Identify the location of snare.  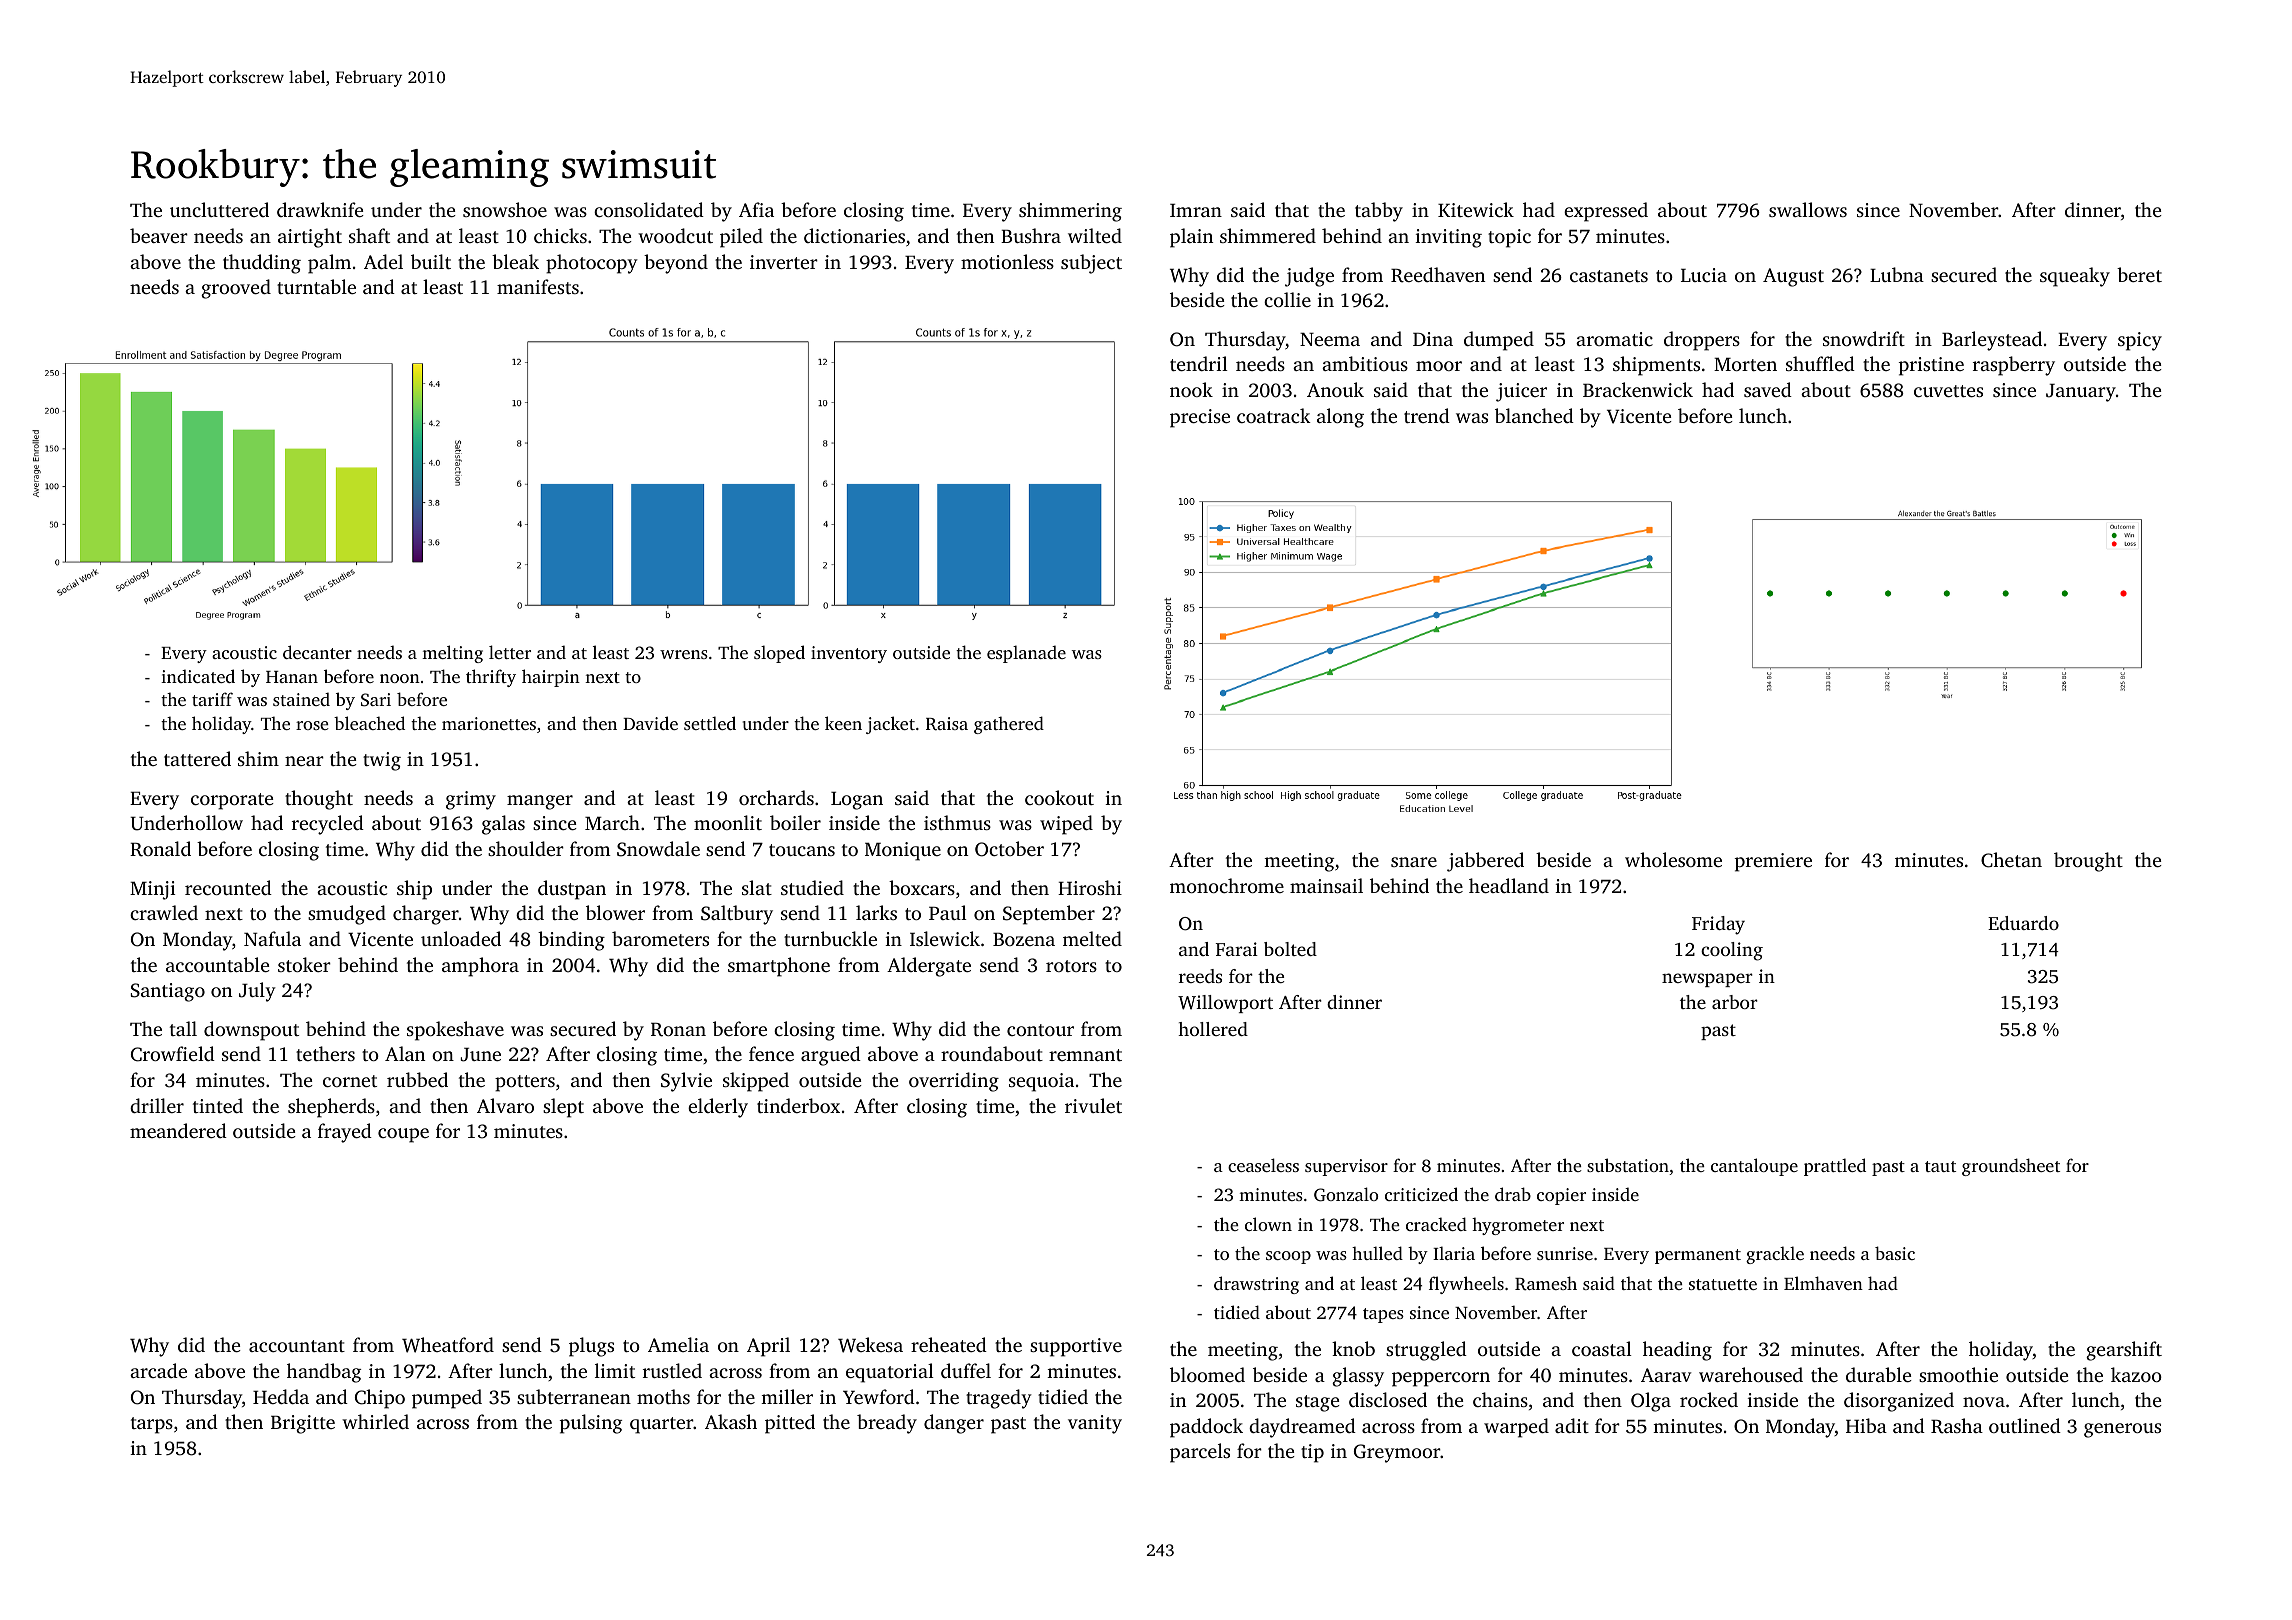
(1414, 862).
